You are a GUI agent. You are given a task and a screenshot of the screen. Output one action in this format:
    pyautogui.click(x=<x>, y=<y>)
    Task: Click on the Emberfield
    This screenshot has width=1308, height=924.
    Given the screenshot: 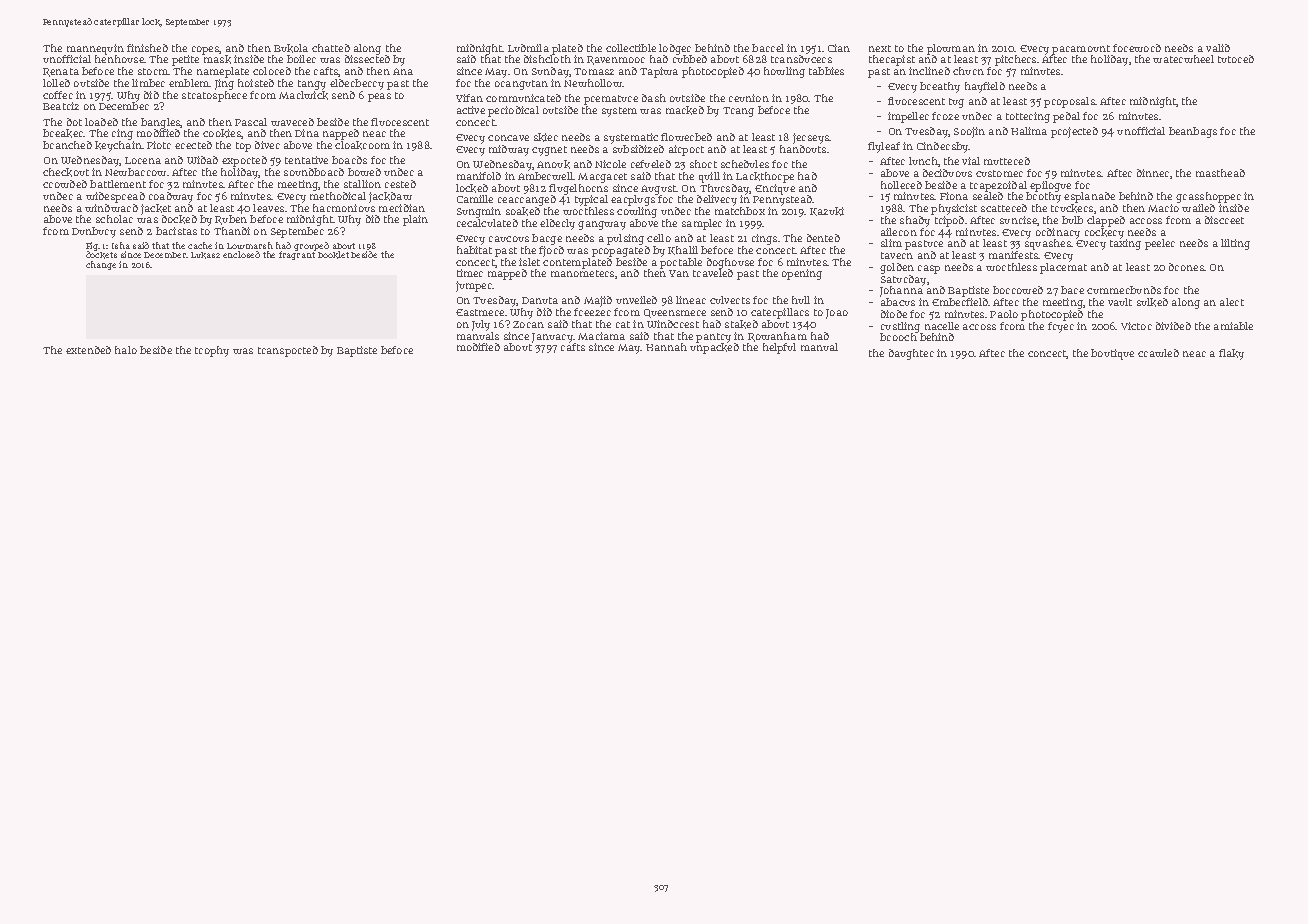 What is the action you would take?
    pyautogui.click(x=960, y=302)
